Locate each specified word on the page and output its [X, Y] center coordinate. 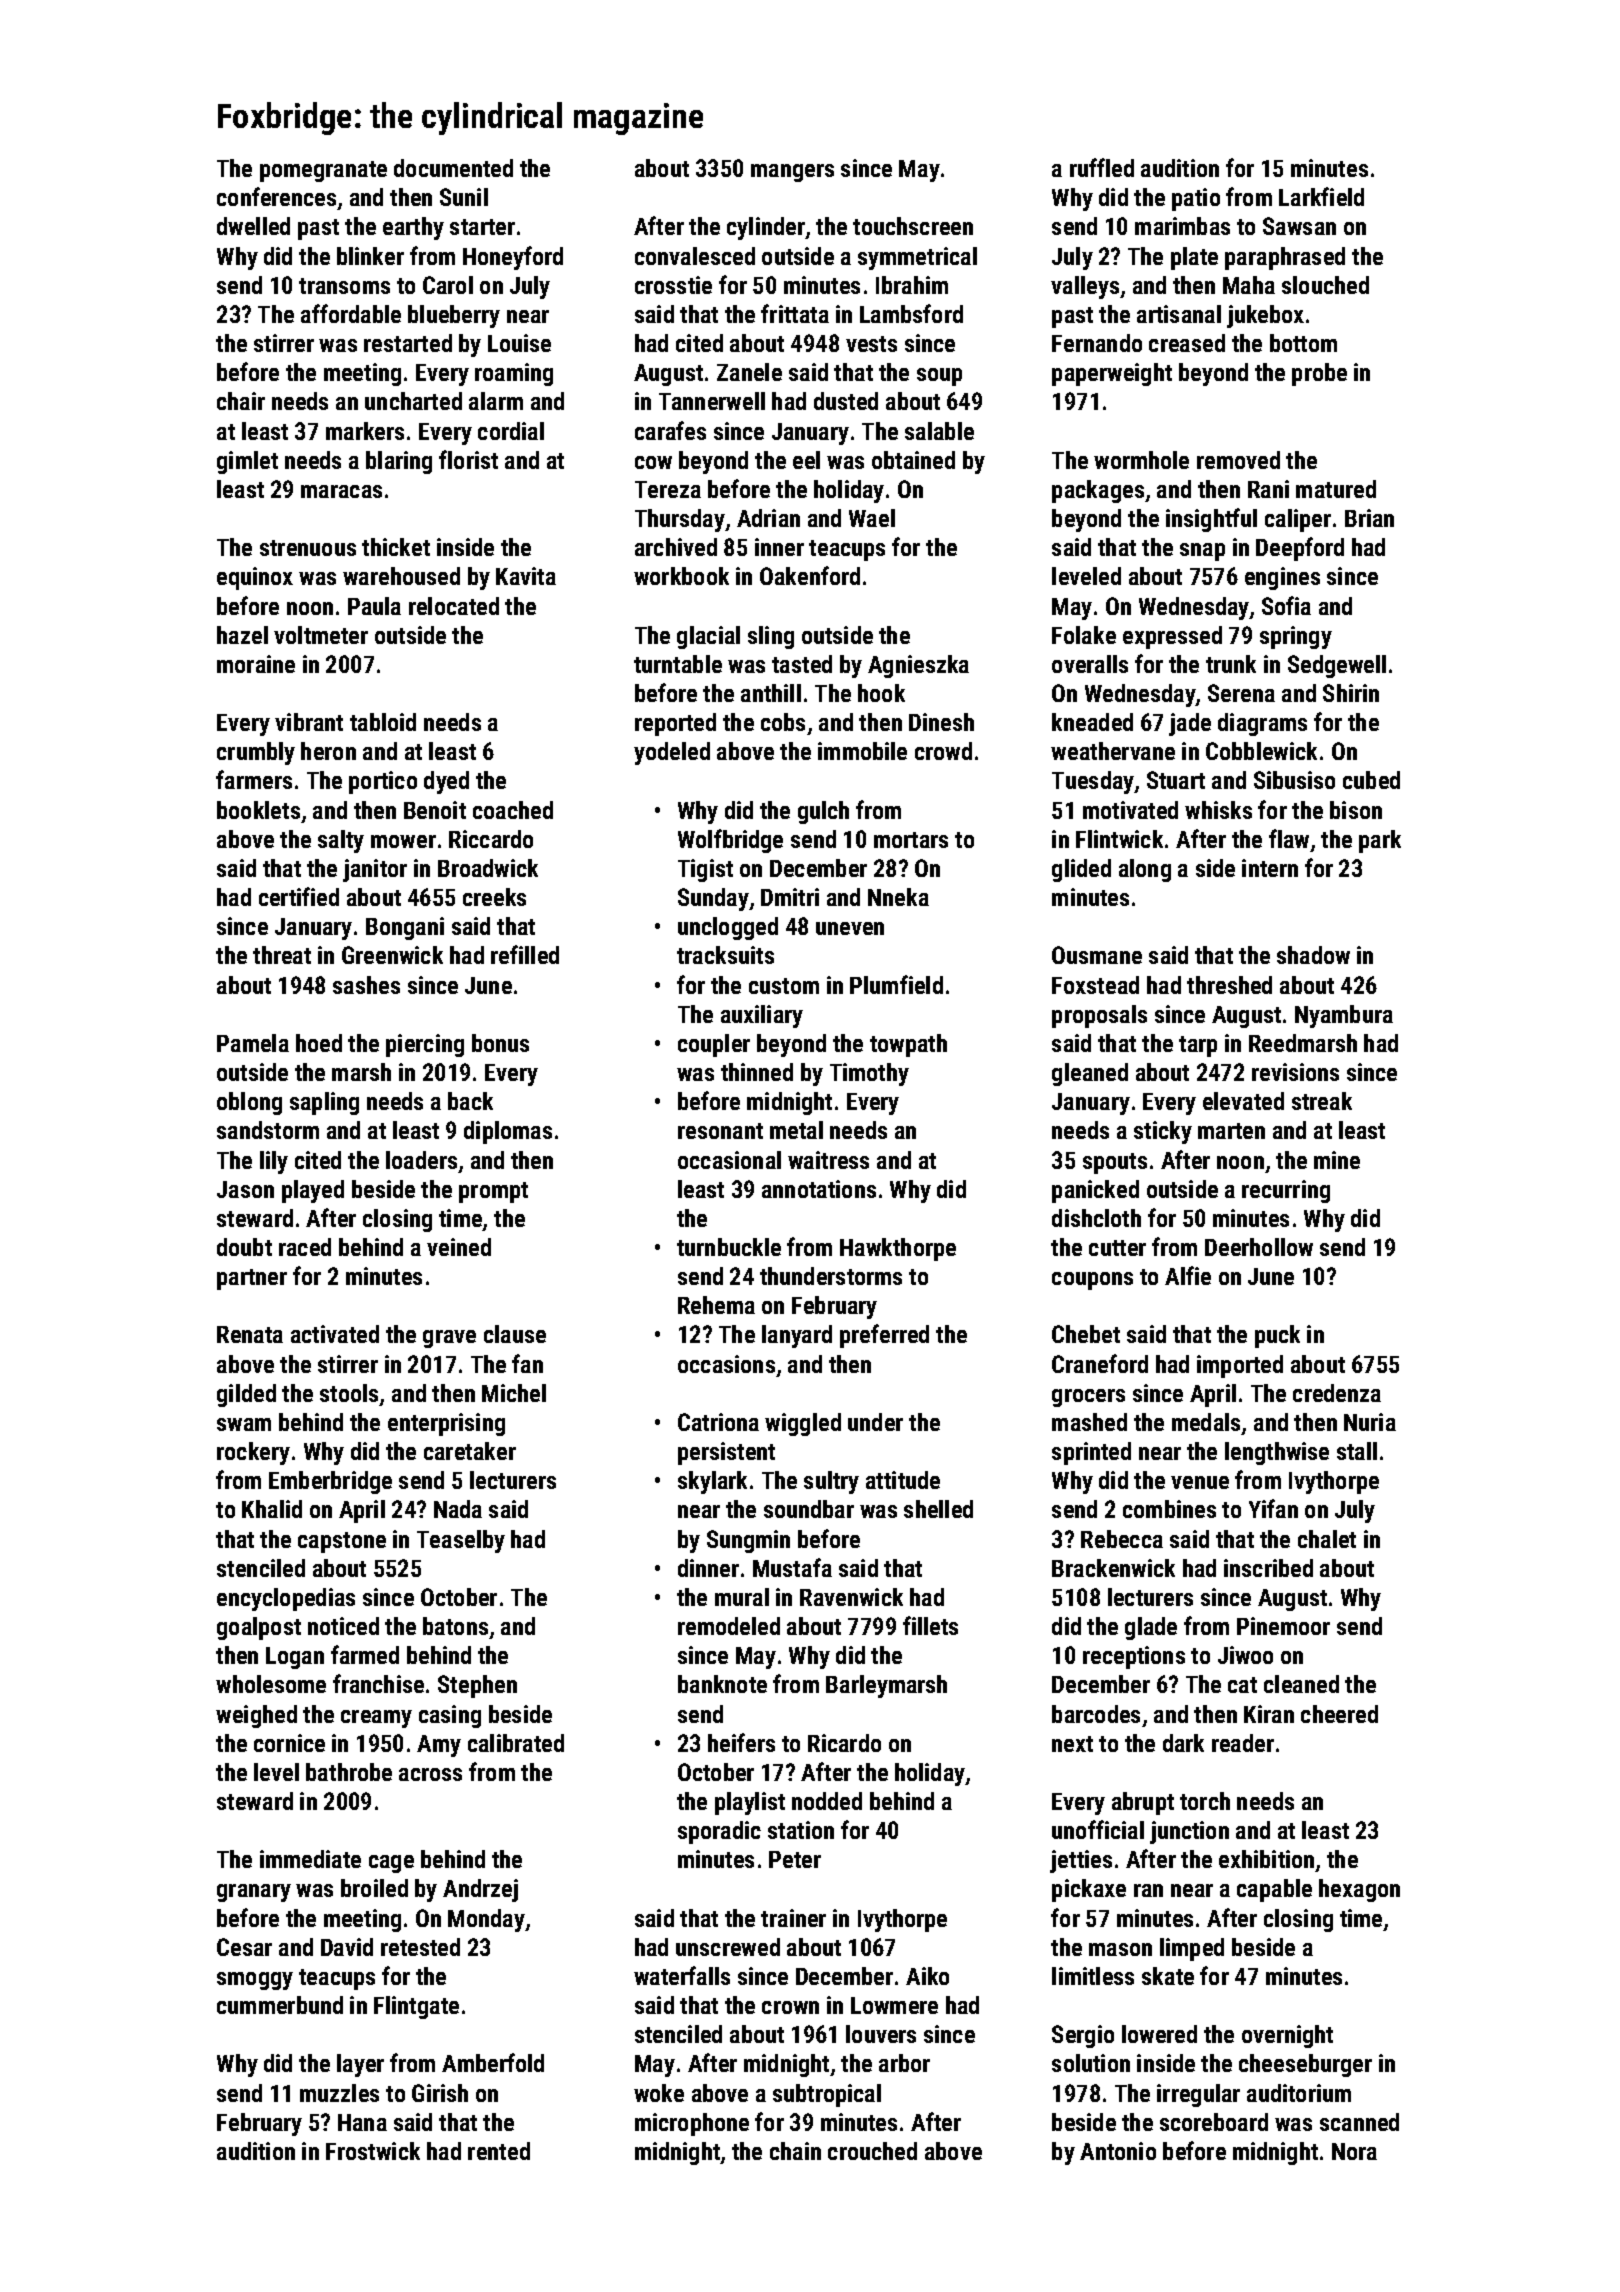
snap [1202, 552]
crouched [872, 2151]
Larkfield [1321, 196]
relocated [454, 606]
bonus [500, 1043]
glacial [708, 637]
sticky [1163, 1132]
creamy [376, 1719]
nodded [827, 1801]
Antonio [1118, 2151]
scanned [1359, 2122]
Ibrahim [912, 285]
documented [453, 168]
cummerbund [280, 2005]
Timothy [869, 1074]
